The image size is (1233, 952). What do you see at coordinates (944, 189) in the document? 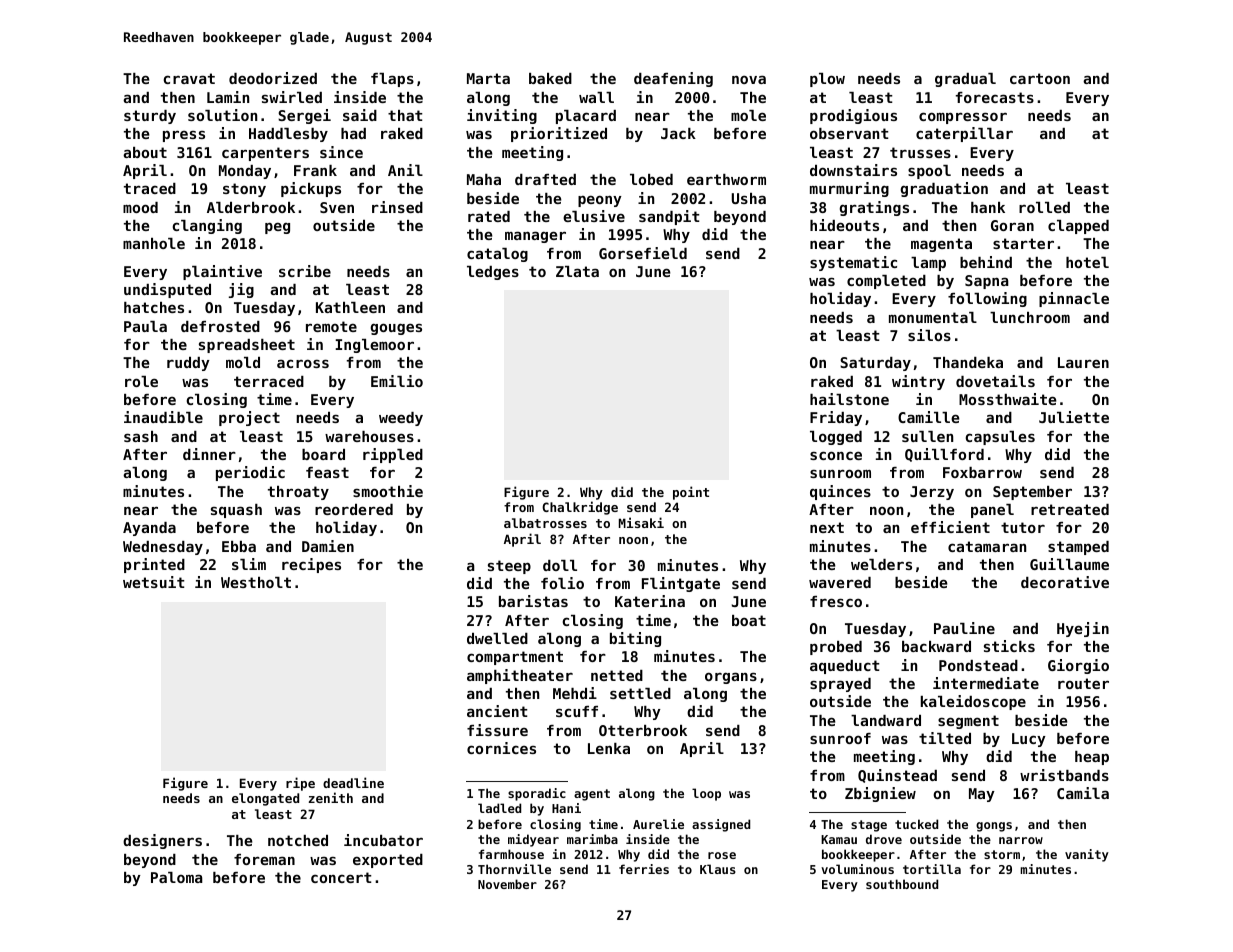
I see `graduation` at bounding box center [944, 189].
